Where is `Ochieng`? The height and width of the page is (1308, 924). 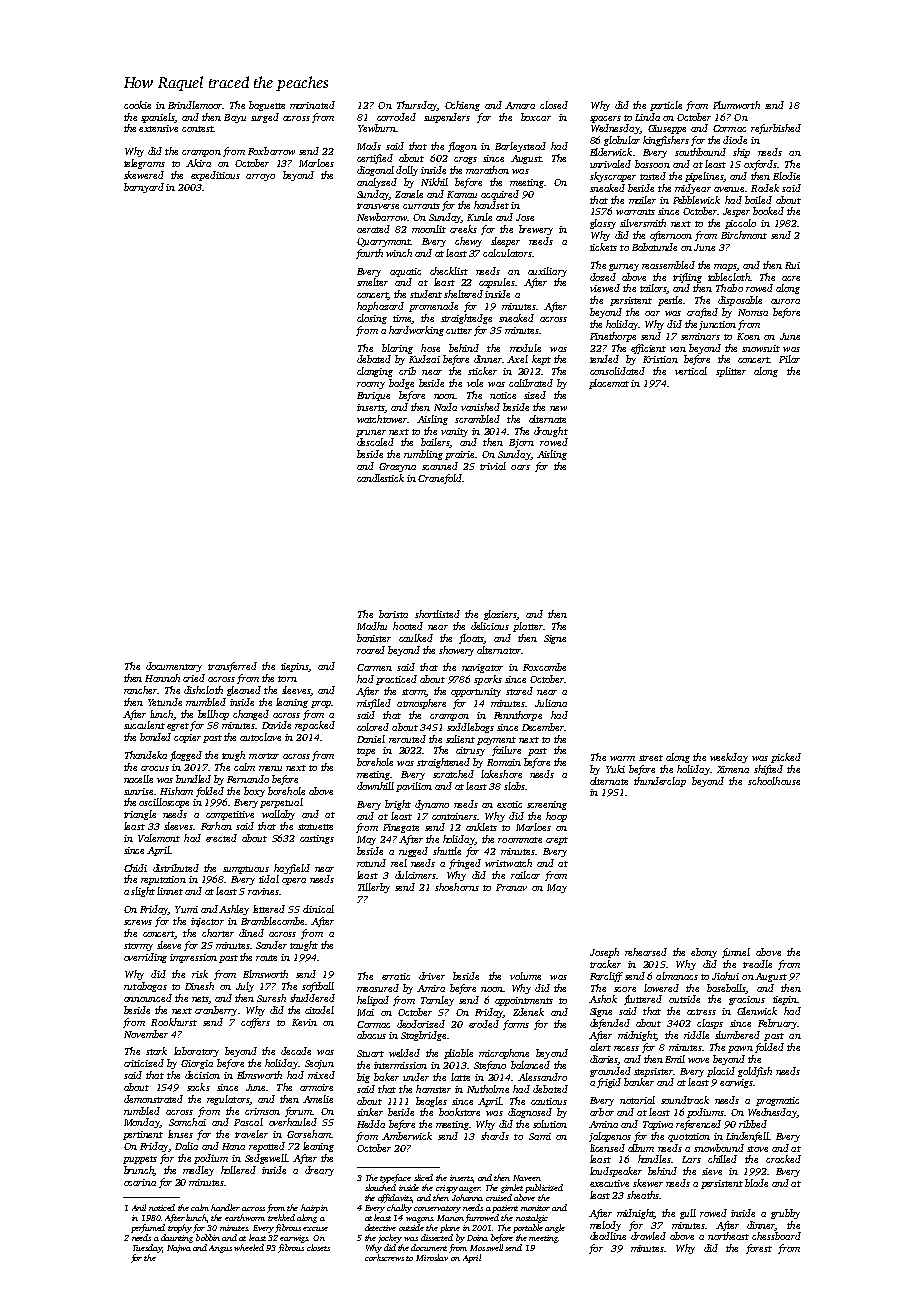 Ochieng is located at coordinates (462, 106).
